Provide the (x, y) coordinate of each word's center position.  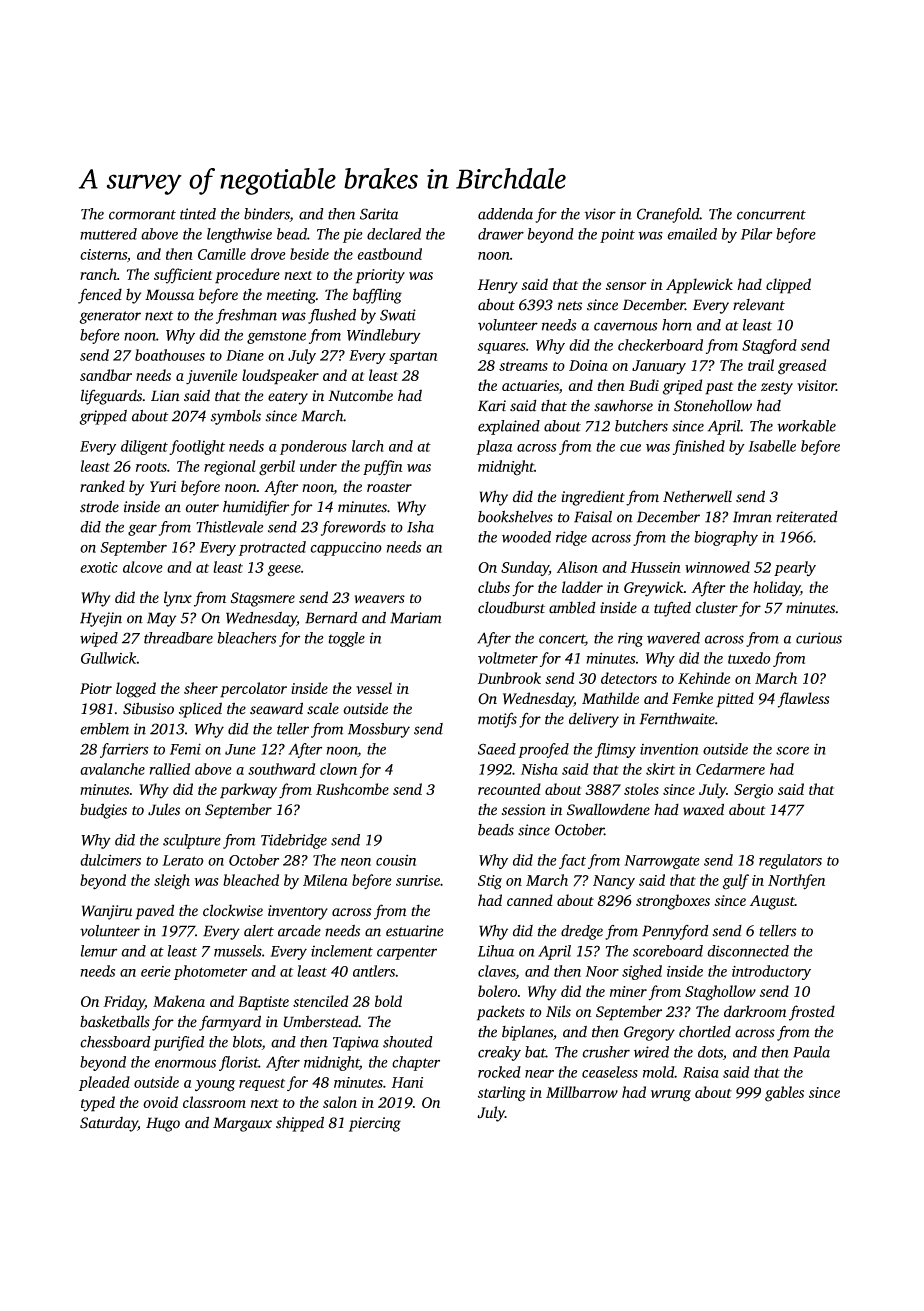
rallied (170, 769)
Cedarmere (730, 769)
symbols (236, 417)
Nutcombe (360, 395)
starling (502, 1094)
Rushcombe (352, 789)
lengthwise (239, 235)
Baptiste (263, 1003)
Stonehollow (713, 405)
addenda (505, 214)
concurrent (771, 215)
